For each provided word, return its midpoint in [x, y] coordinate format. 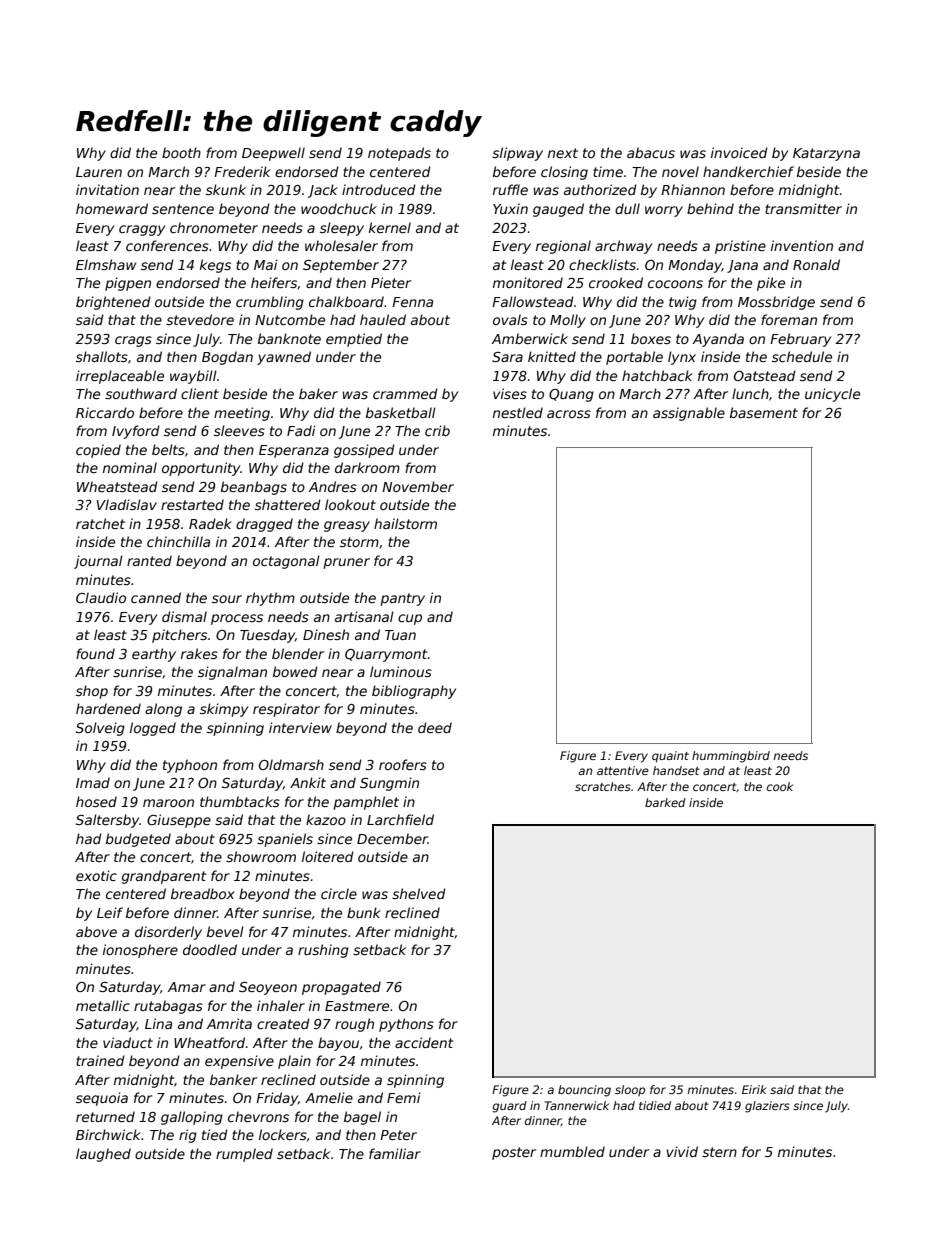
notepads [399, 154]
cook [780, 786]
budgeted [138, 840]
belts [168, 449]
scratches [603, 786]
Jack [323, 191]
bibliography [414, 692]
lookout [350, 504]
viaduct [128, 1042]
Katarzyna [826, 154]
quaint [670, 757]
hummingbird [731, 757]
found [95, 653]
